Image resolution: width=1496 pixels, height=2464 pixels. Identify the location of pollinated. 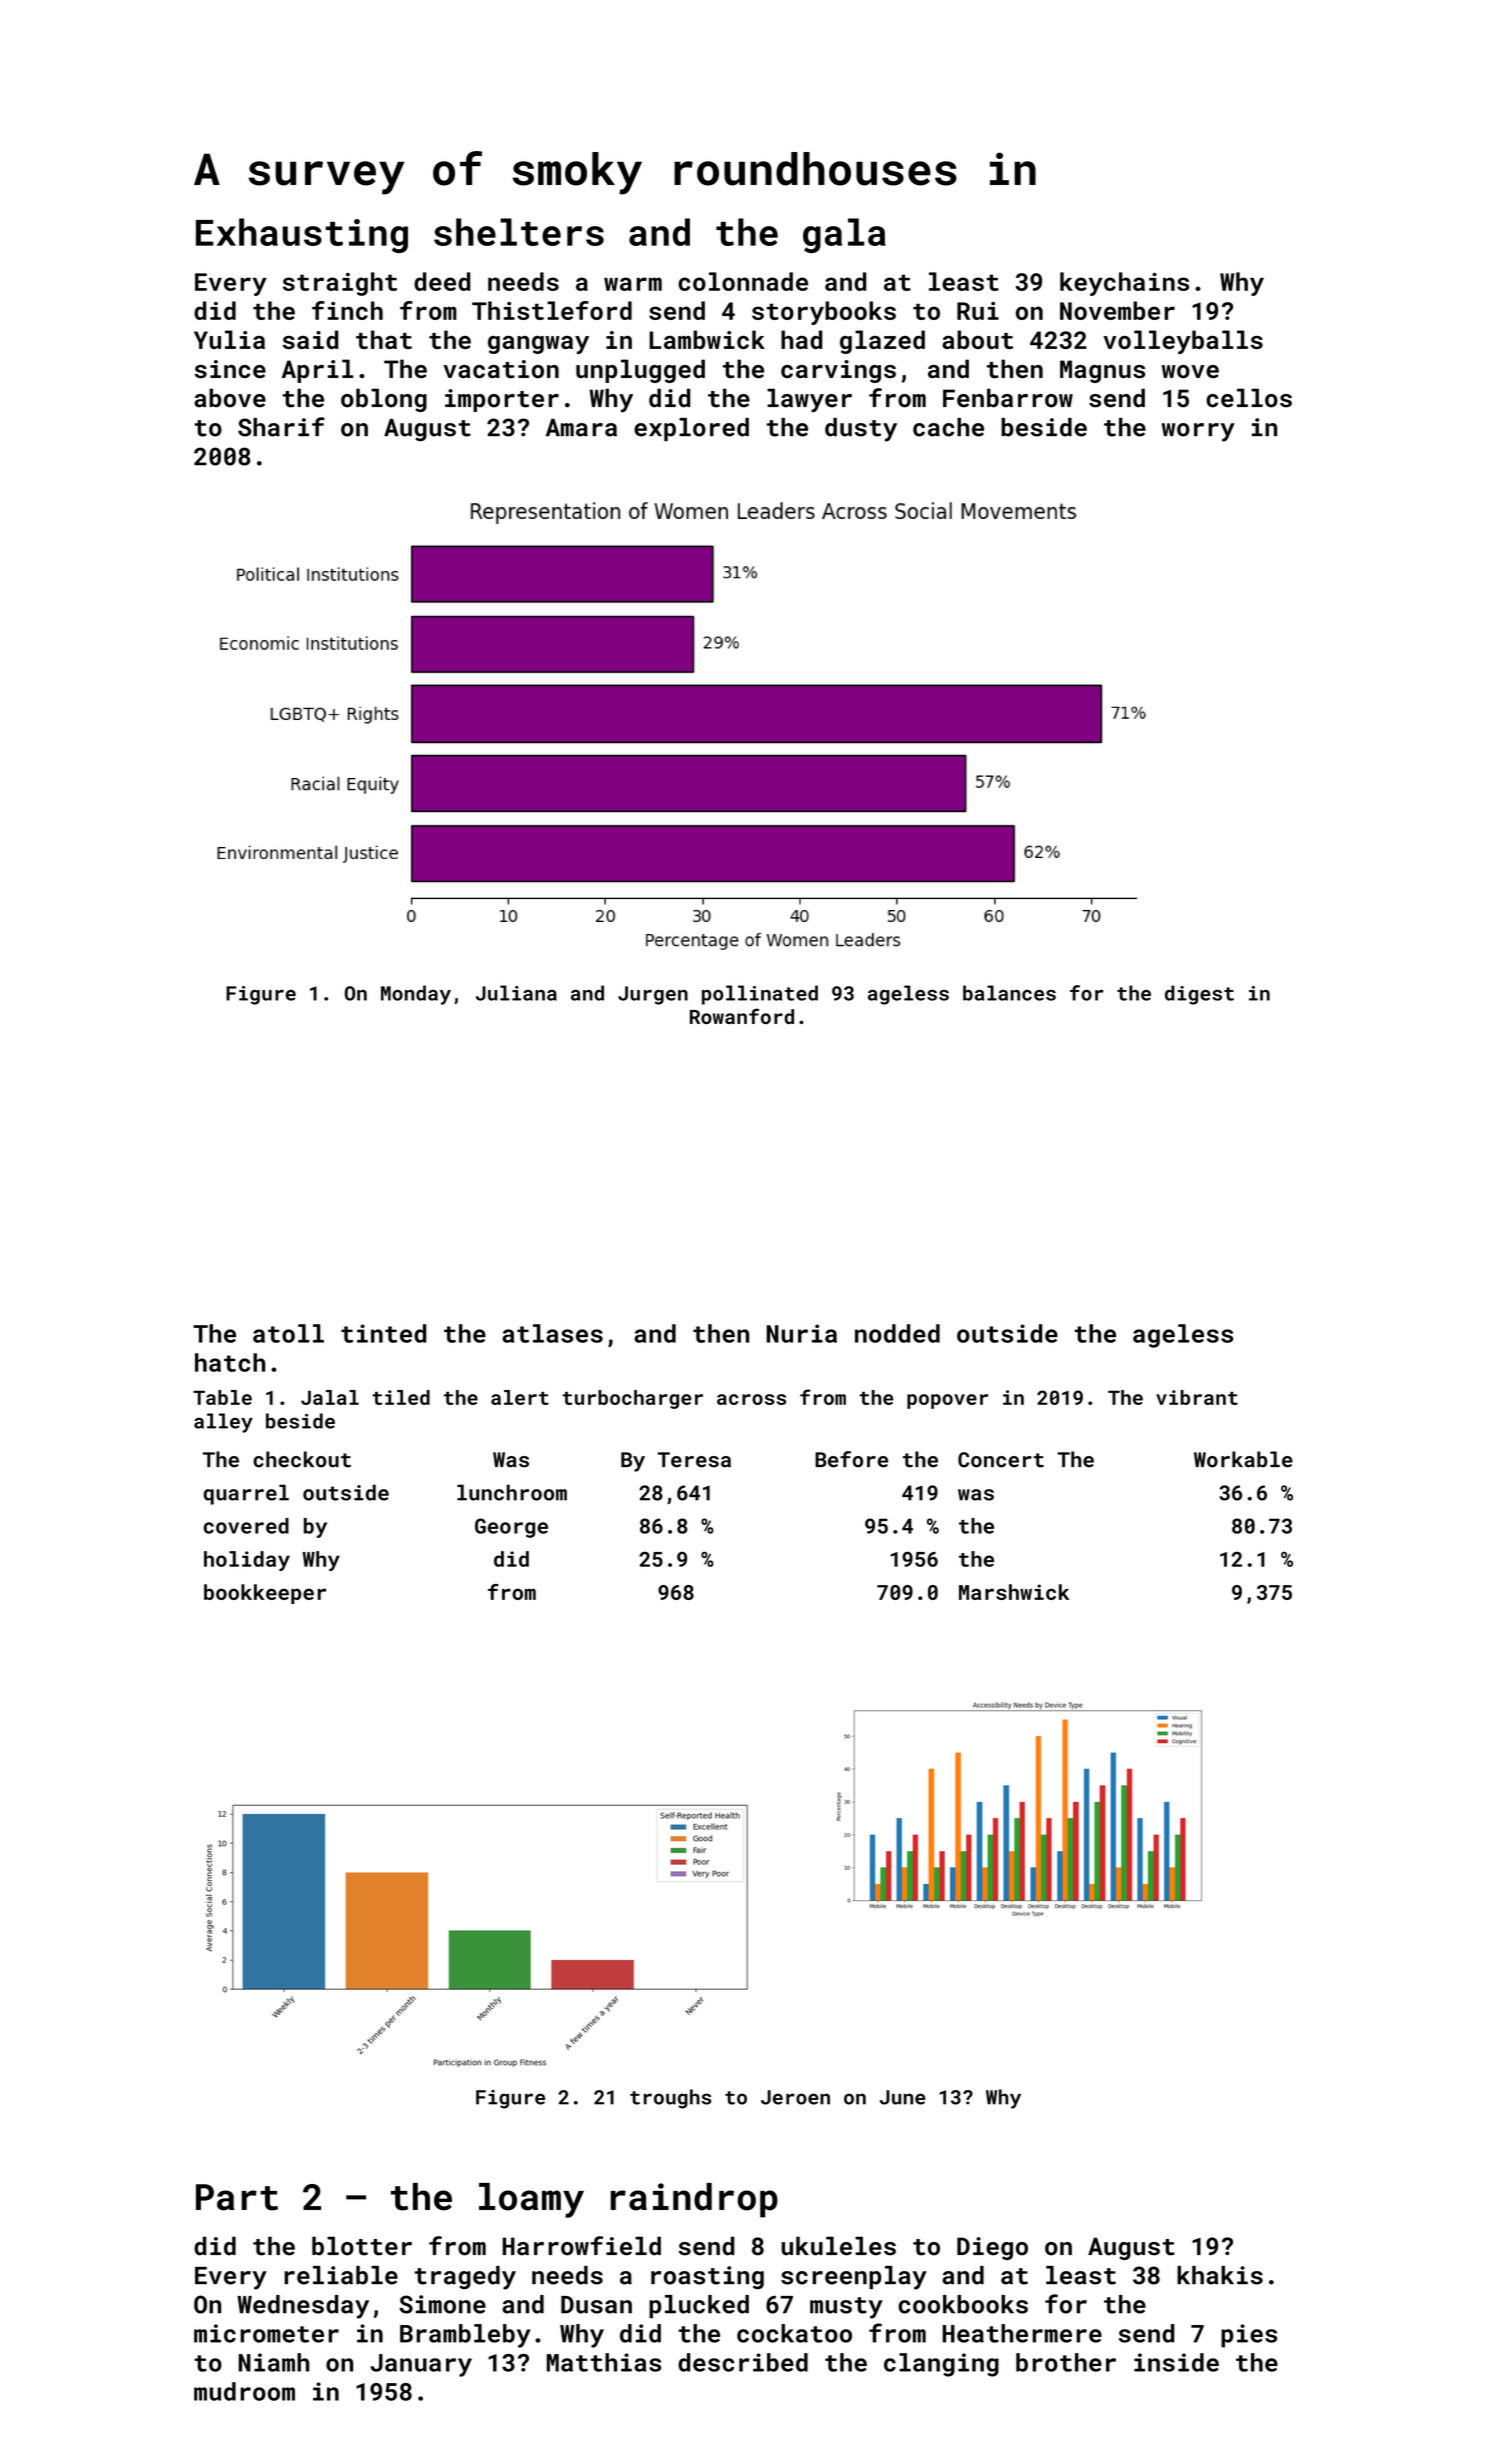
(760, 995).
